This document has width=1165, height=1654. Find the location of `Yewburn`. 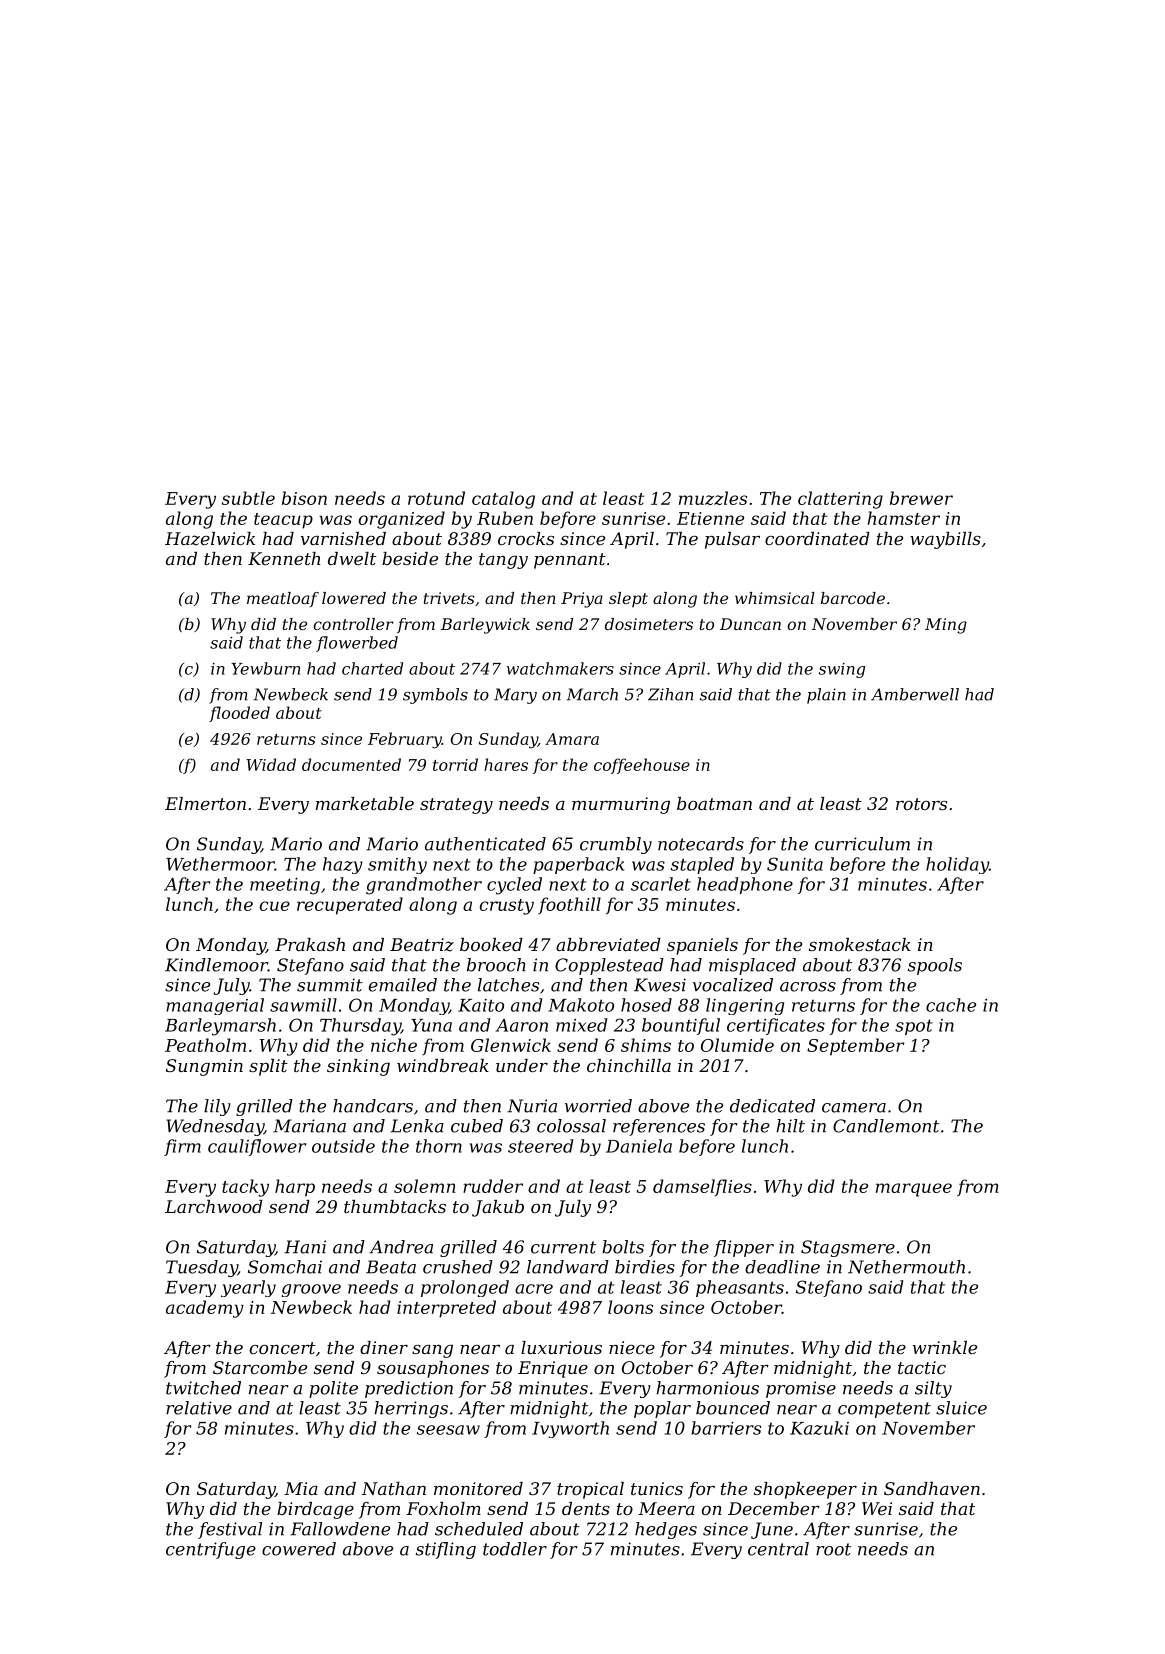

Yewburn is located at coordinates (265, 668).
